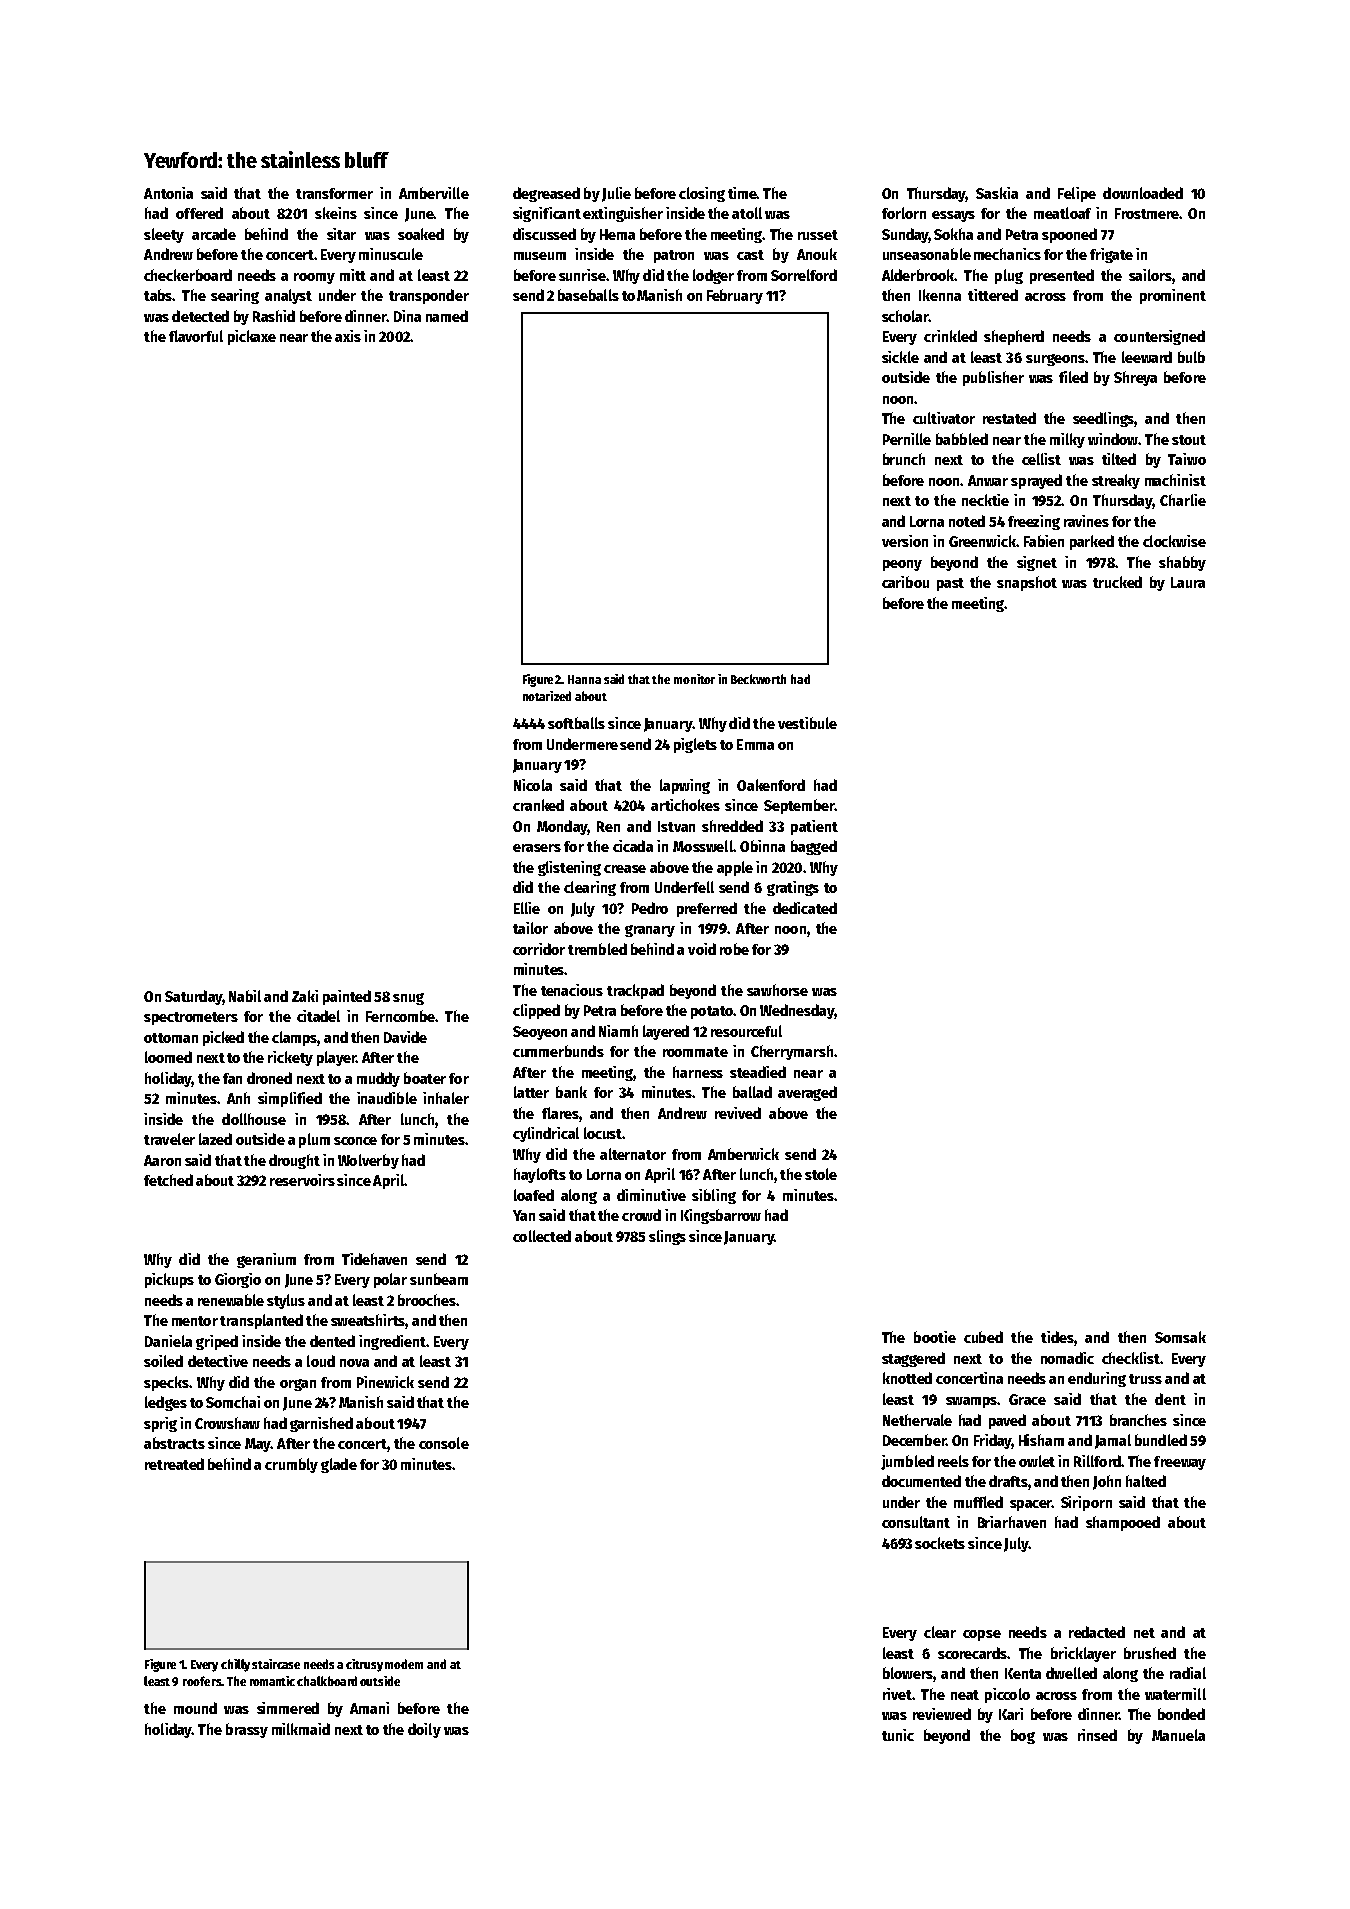 This screenshot has width=1350, height=1909. What do you see at coordinates (1182, 563) in the screenshot?
I see `shabby` at bounding box center [1182, 563].
